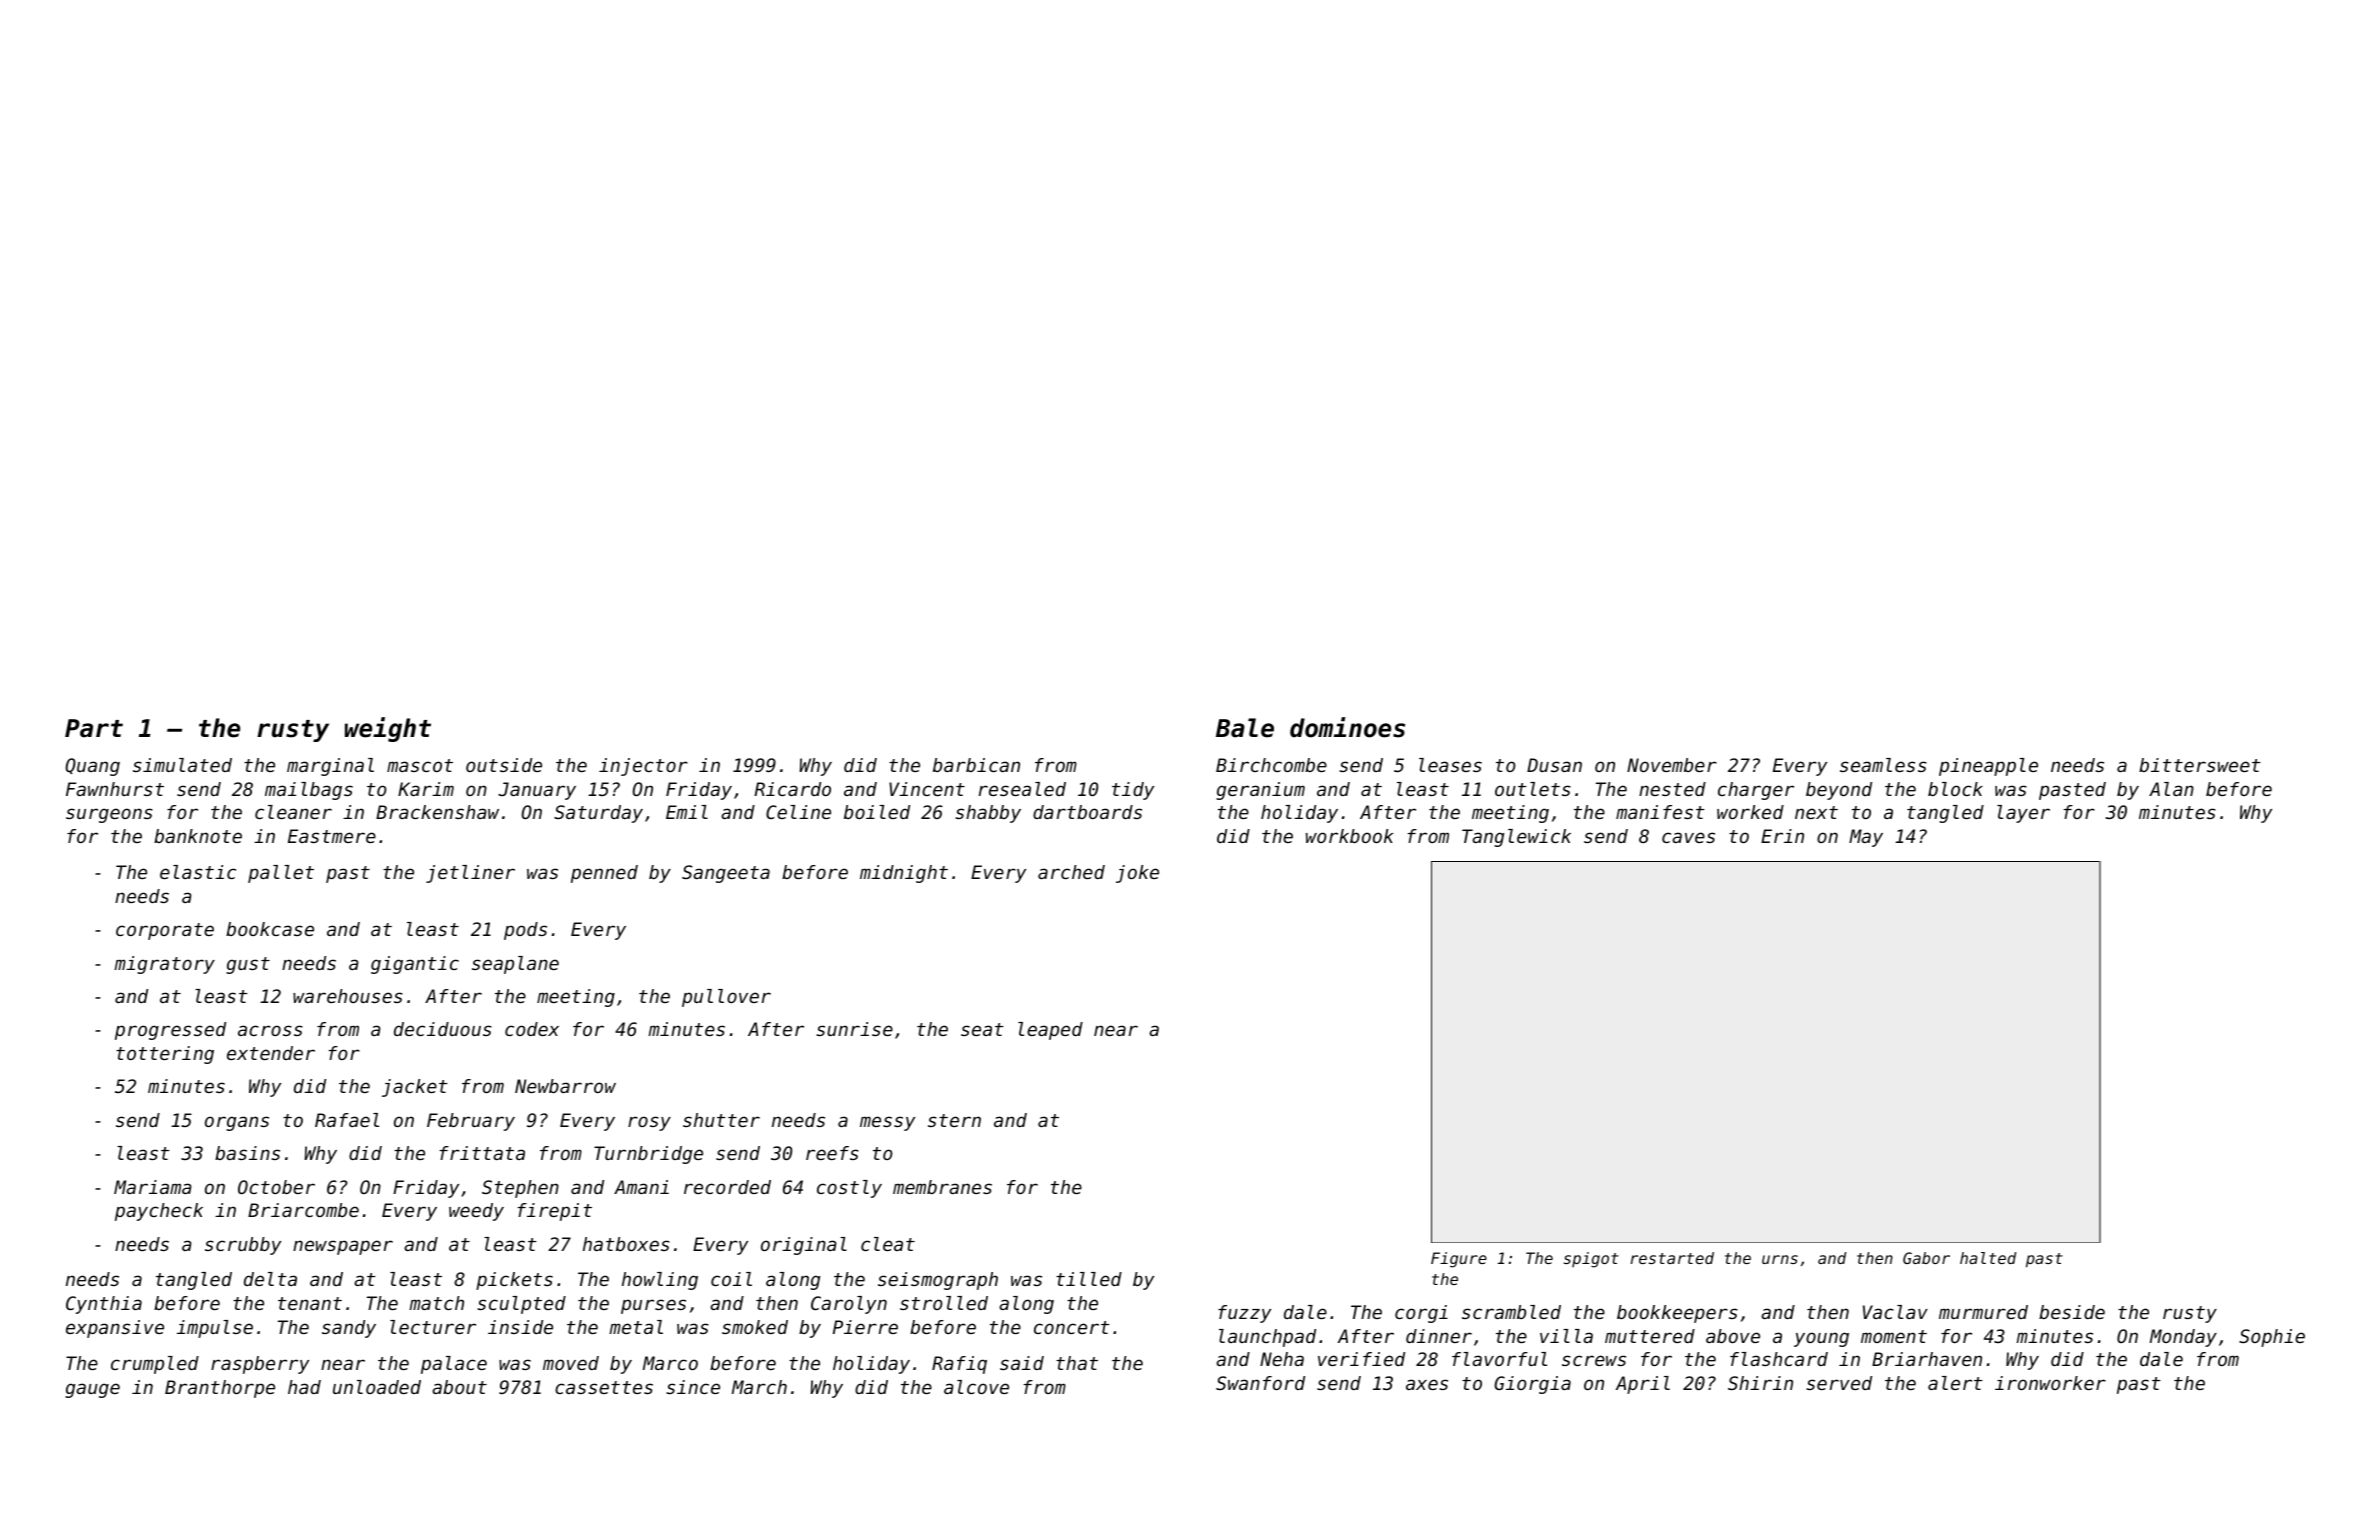 The width and height of the screenshot is (2380, 1540). What do you see at coordinates (115, 789) in the screenshot?
I see `Fawnhurst` at bounding box center [115, 789].
